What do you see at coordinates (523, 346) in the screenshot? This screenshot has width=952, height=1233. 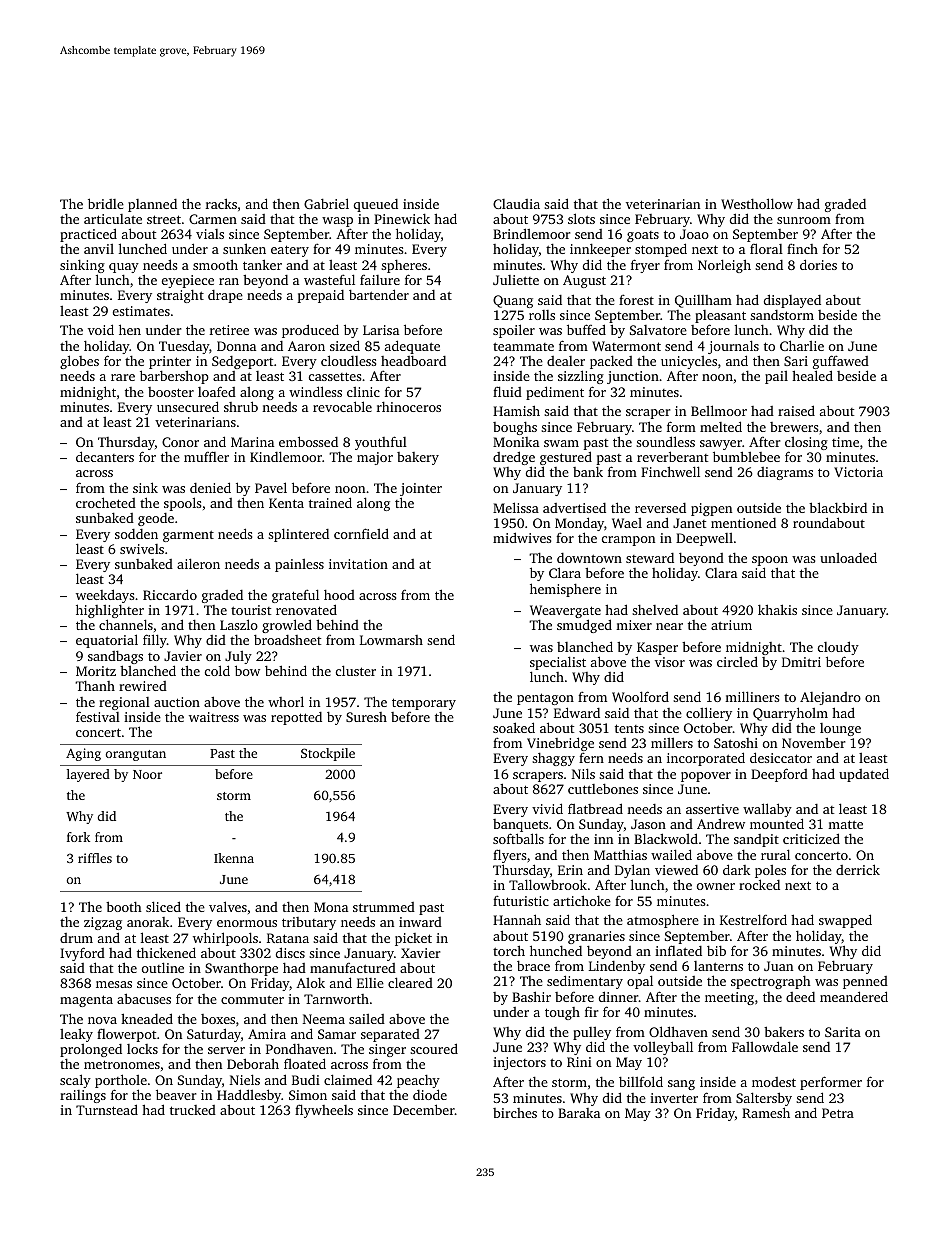 I see `teammate` at bounding box center [523, 346].
